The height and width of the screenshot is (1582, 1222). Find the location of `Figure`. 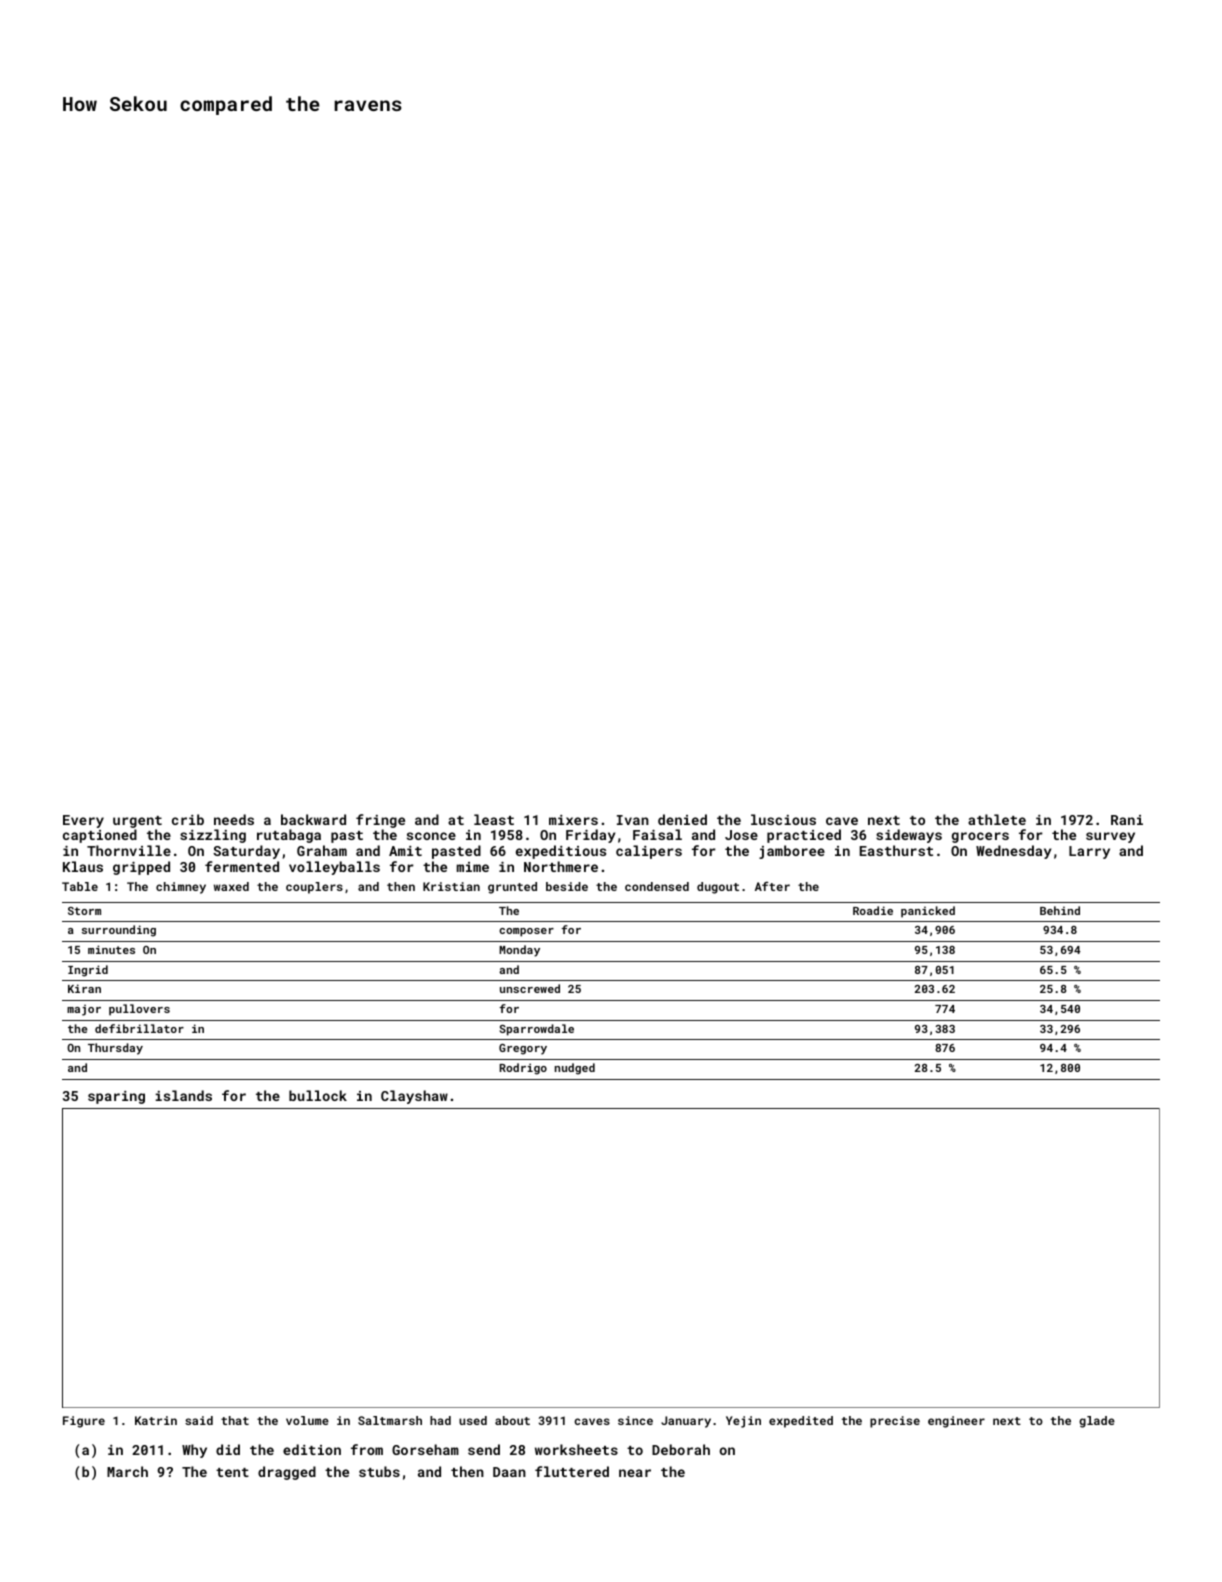

Figure is located at coordinates (84, 1422).
